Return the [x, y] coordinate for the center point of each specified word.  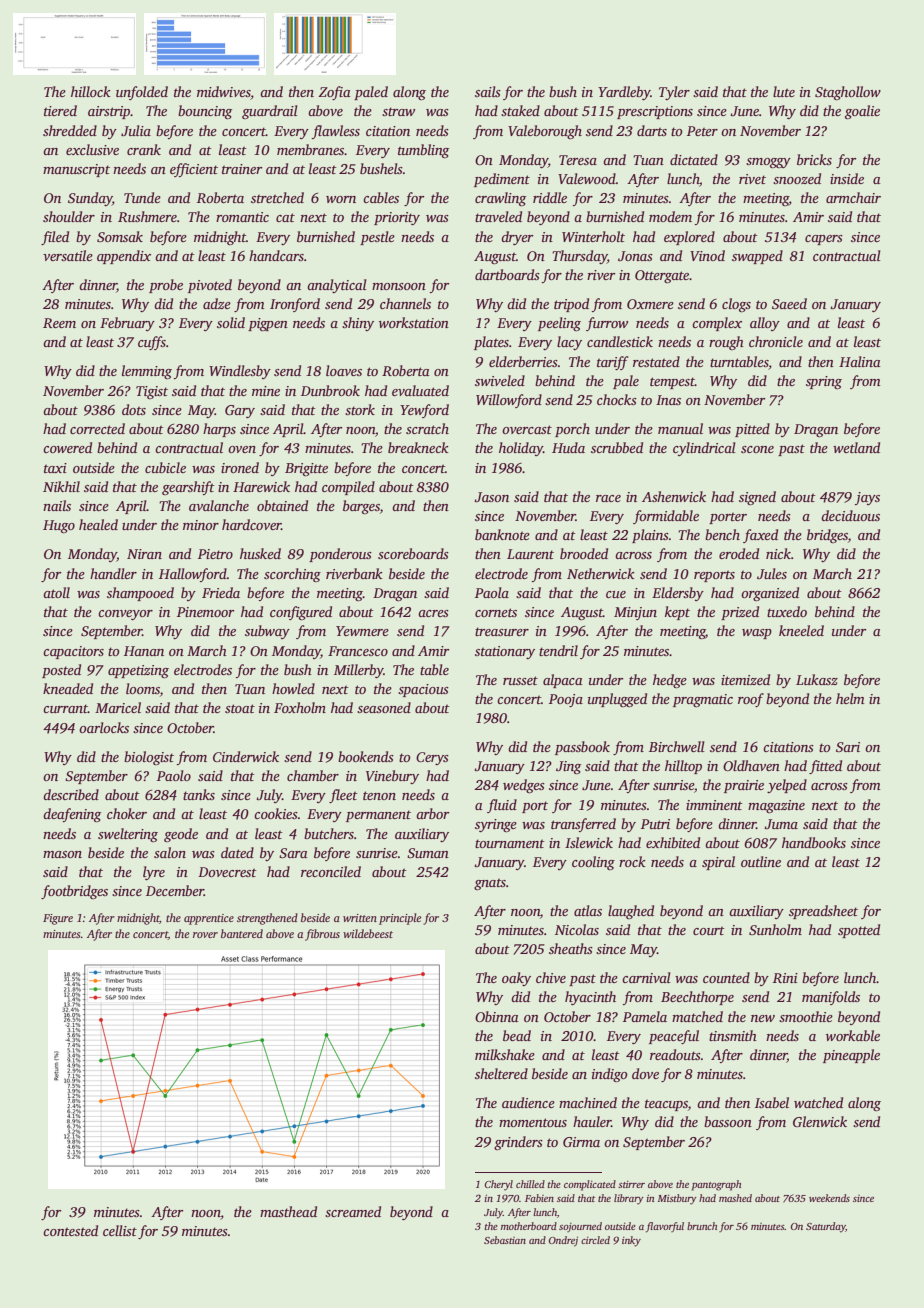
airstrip [109, 112]
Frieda [221, 592]
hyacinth [590, 998]
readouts [675, 1054]
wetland [856, 447]
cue [616, 594]
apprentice [209, 919]
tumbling [423, 151]
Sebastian [505, 1240]
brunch [702, 1226]
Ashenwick [674, 496]
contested [70, 1230]
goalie [862, 112]
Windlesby [240, 372]
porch [572, 430]
